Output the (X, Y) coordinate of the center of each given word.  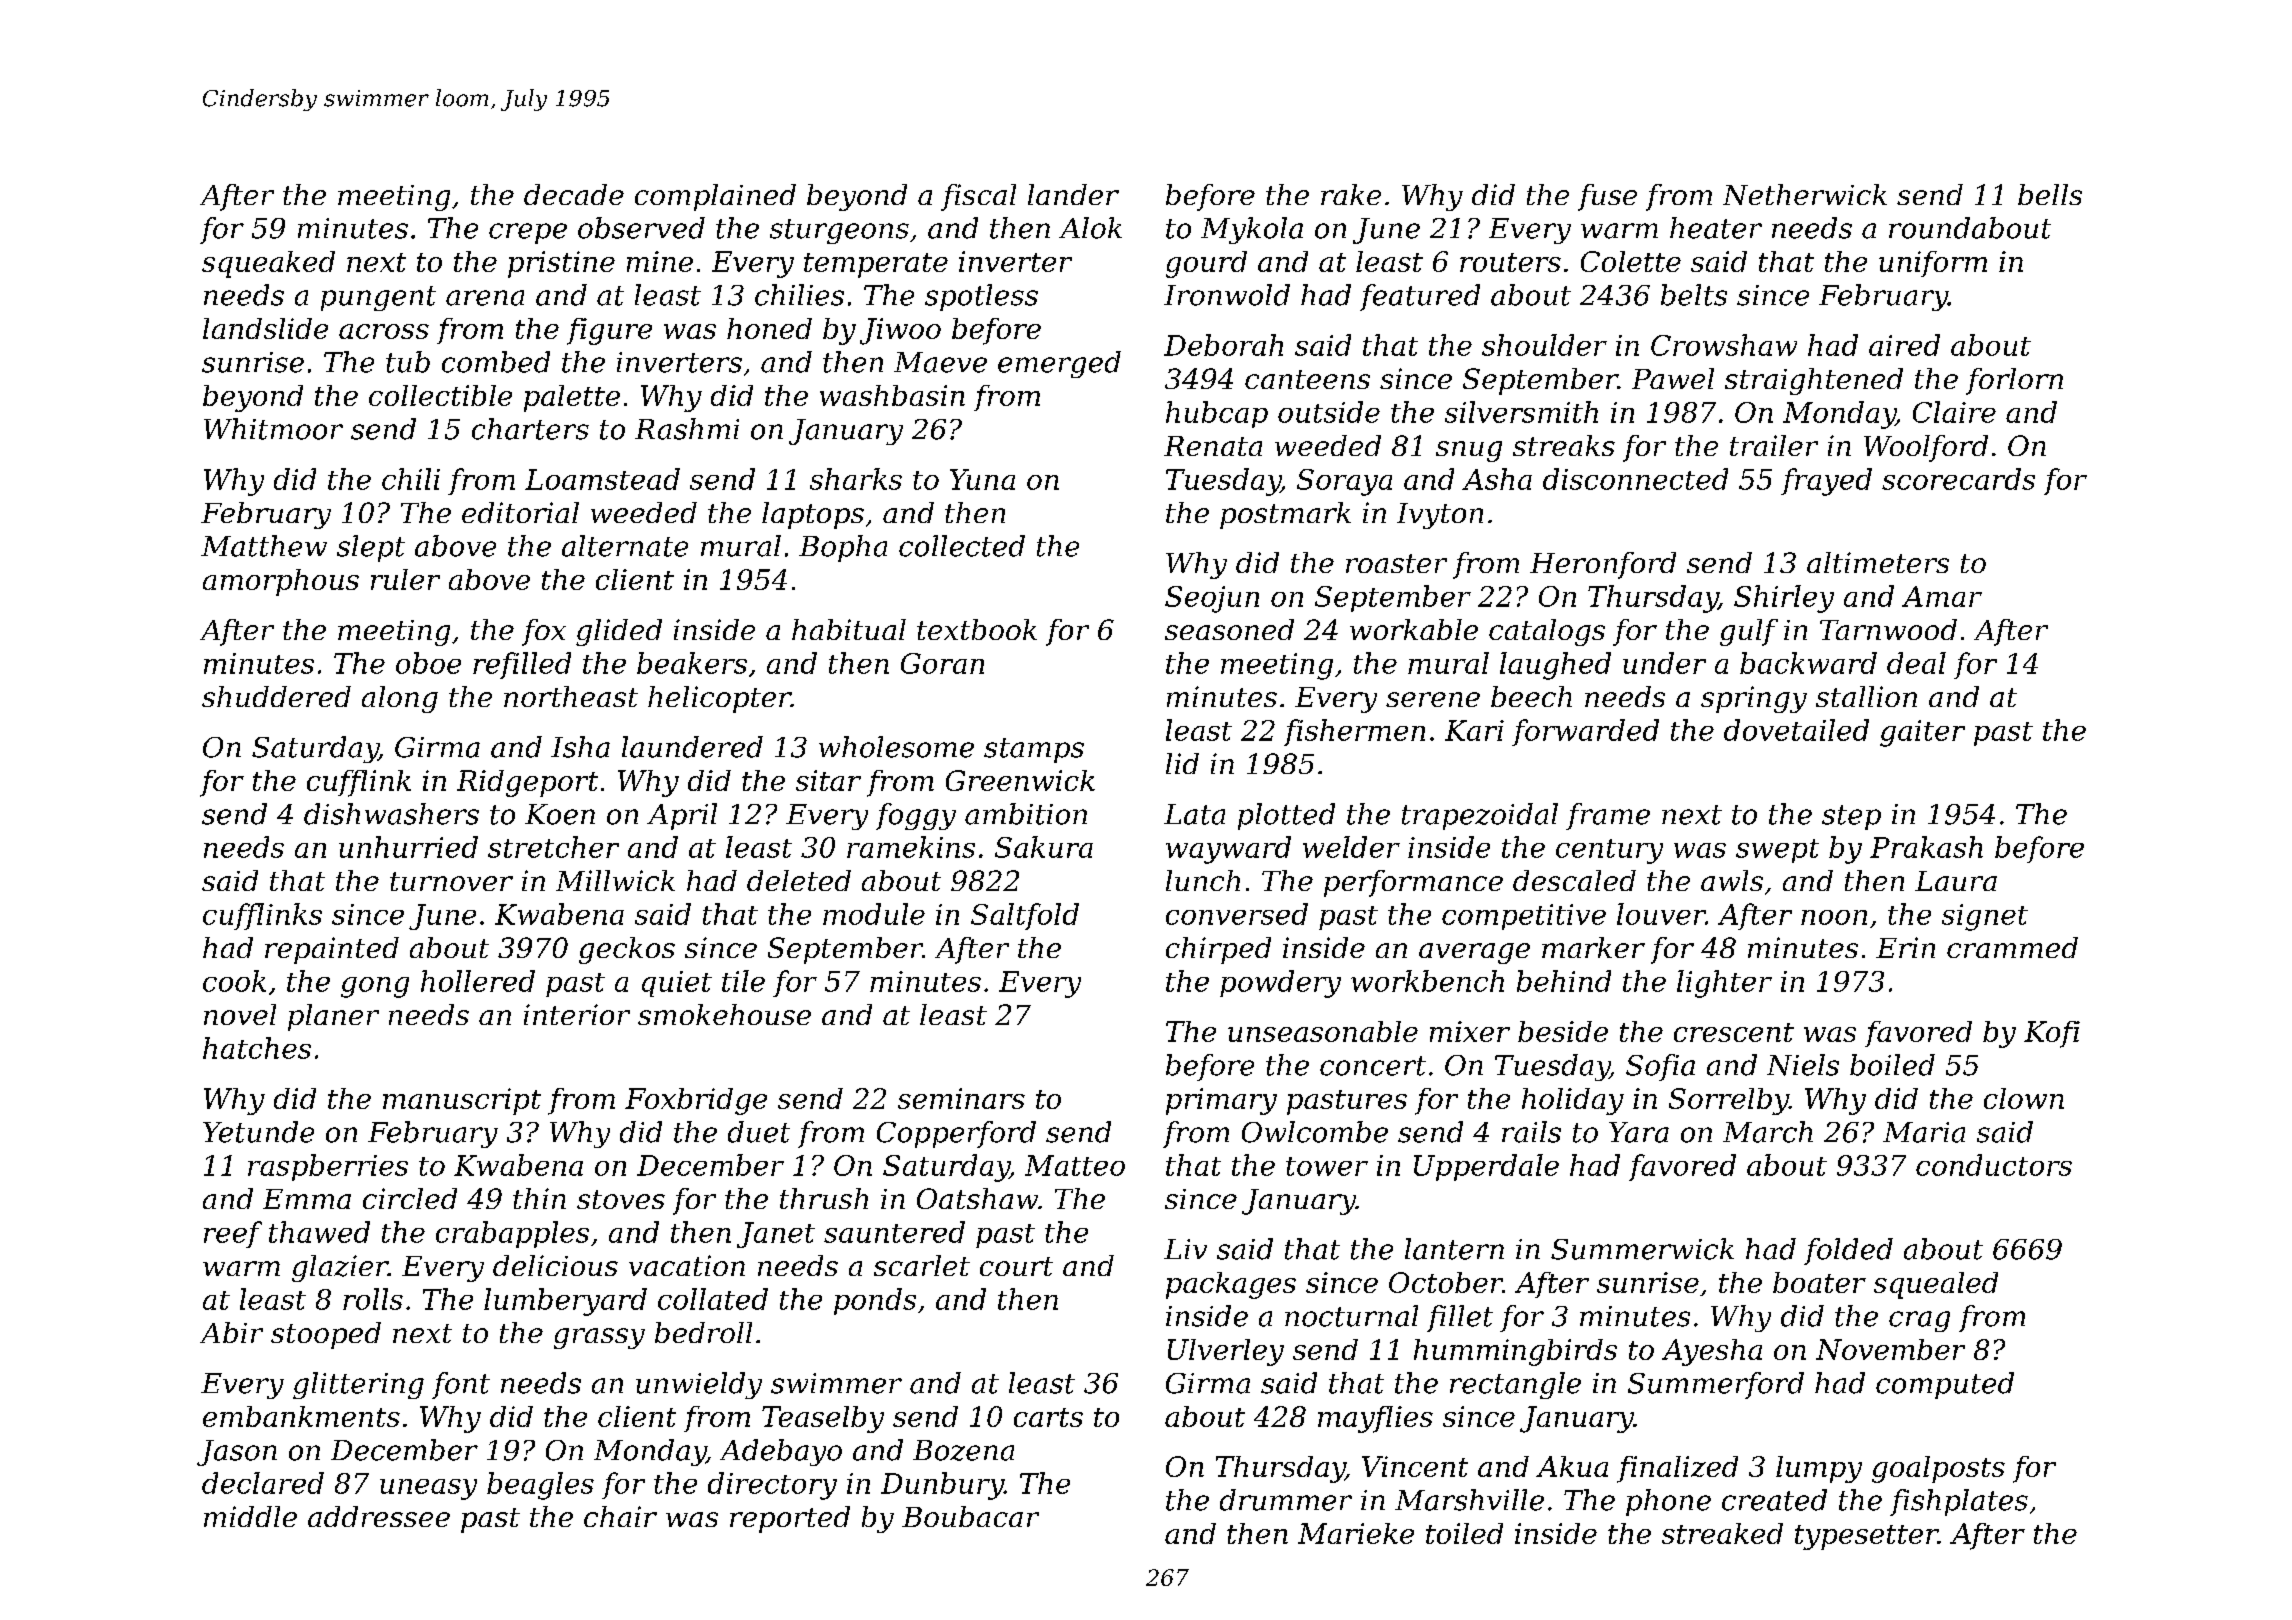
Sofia (1660, 1067)
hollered (478, 981)
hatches (257, 1048)
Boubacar (970, 1516)
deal (1916, 663)
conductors (1994, 1165)
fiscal (978, 197)
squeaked (268, 264)
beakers (692, 663)
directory (772, 1486)
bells (2050, 194)
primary (1221, 1101)
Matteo (1075, 1165)
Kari (1474, 730)
